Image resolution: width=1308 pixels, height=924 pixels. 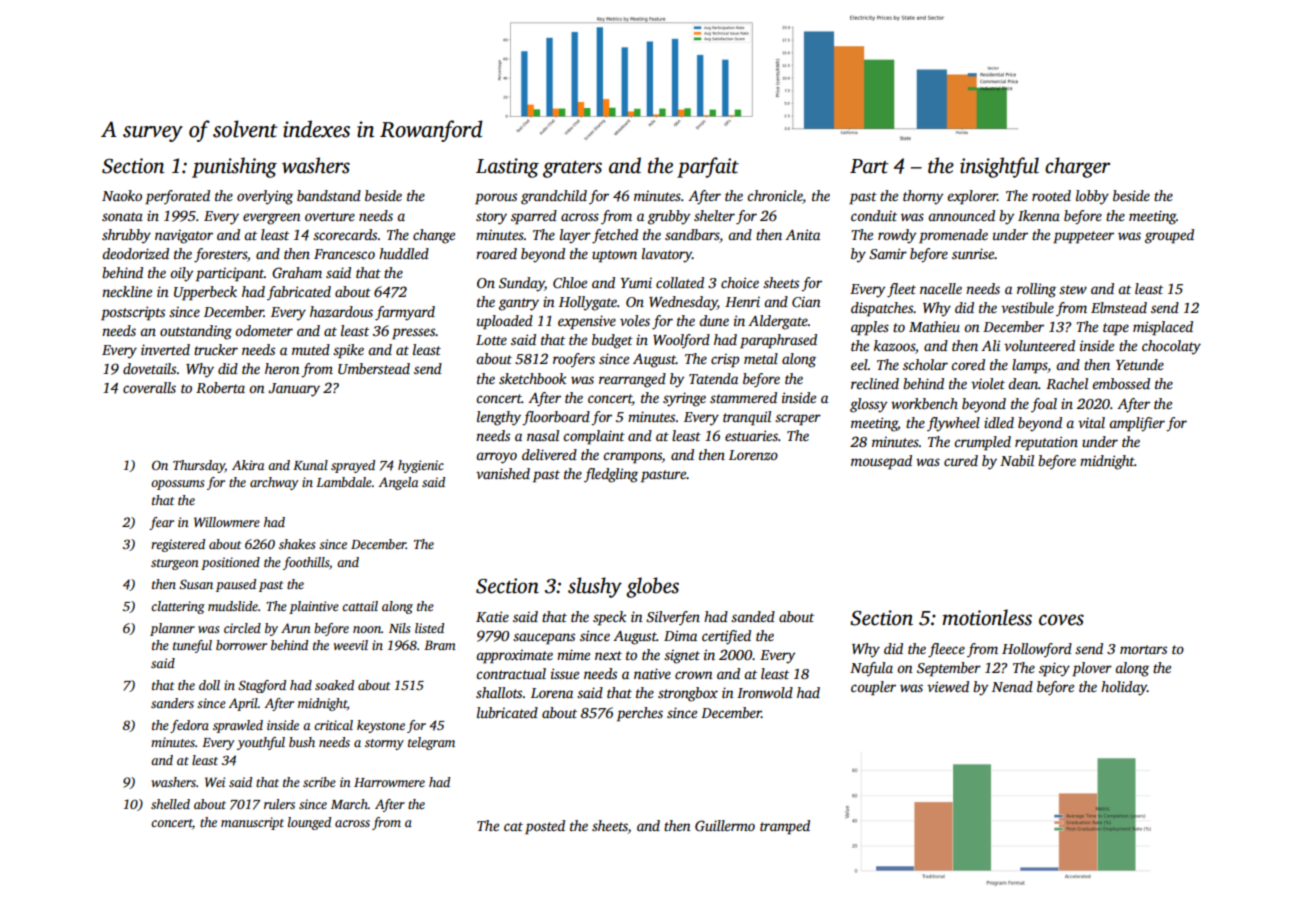 What do you see at coordinates (708, 167) in the screenshot?
I see `parfait` at bounding box center [708, 167].
